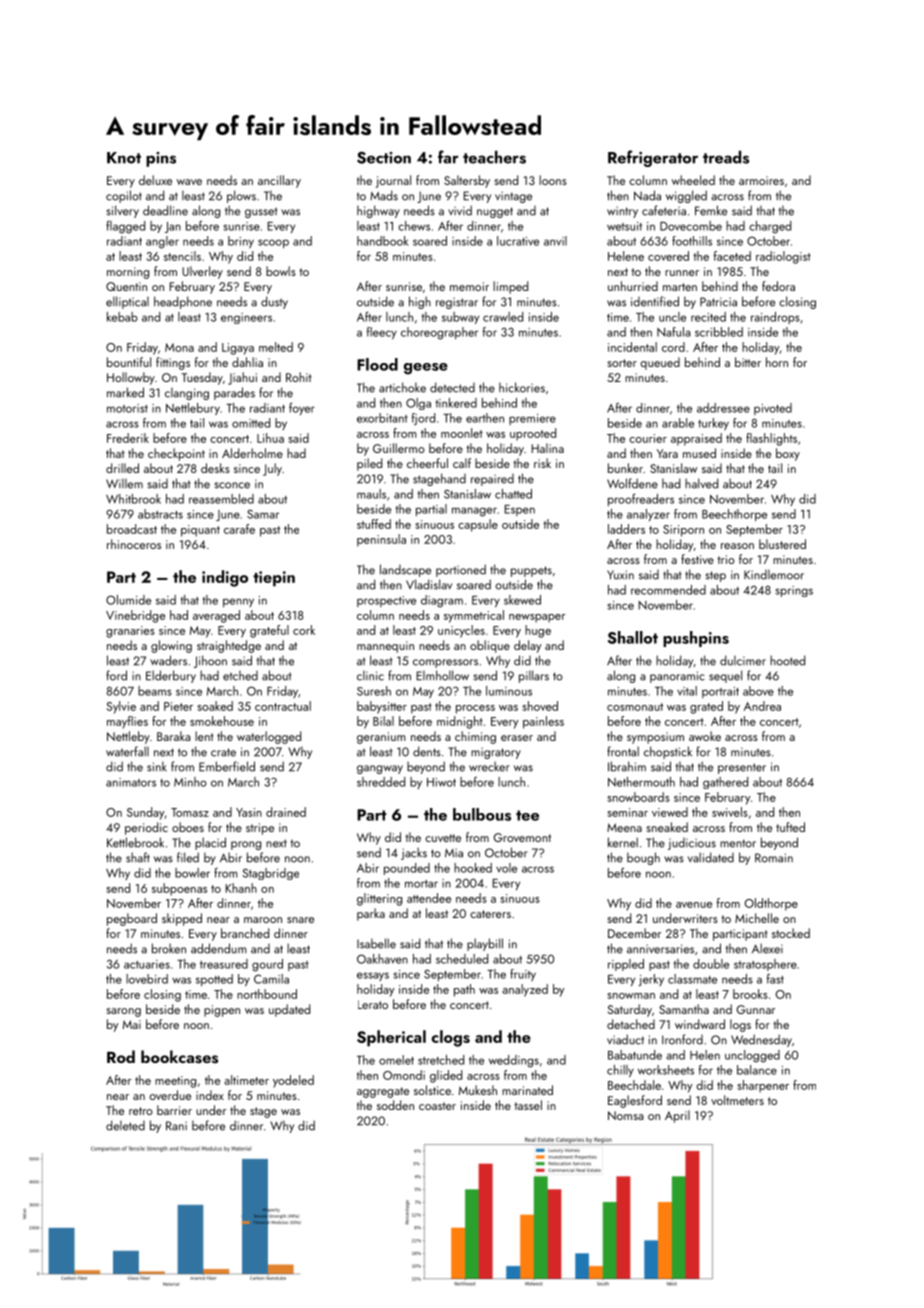 This screenshot has width=924, height=1308. What do you see at coordinates (625, 1115) in the screenshot?
I see `Nomsa` at bounding box center [625, 1115].
